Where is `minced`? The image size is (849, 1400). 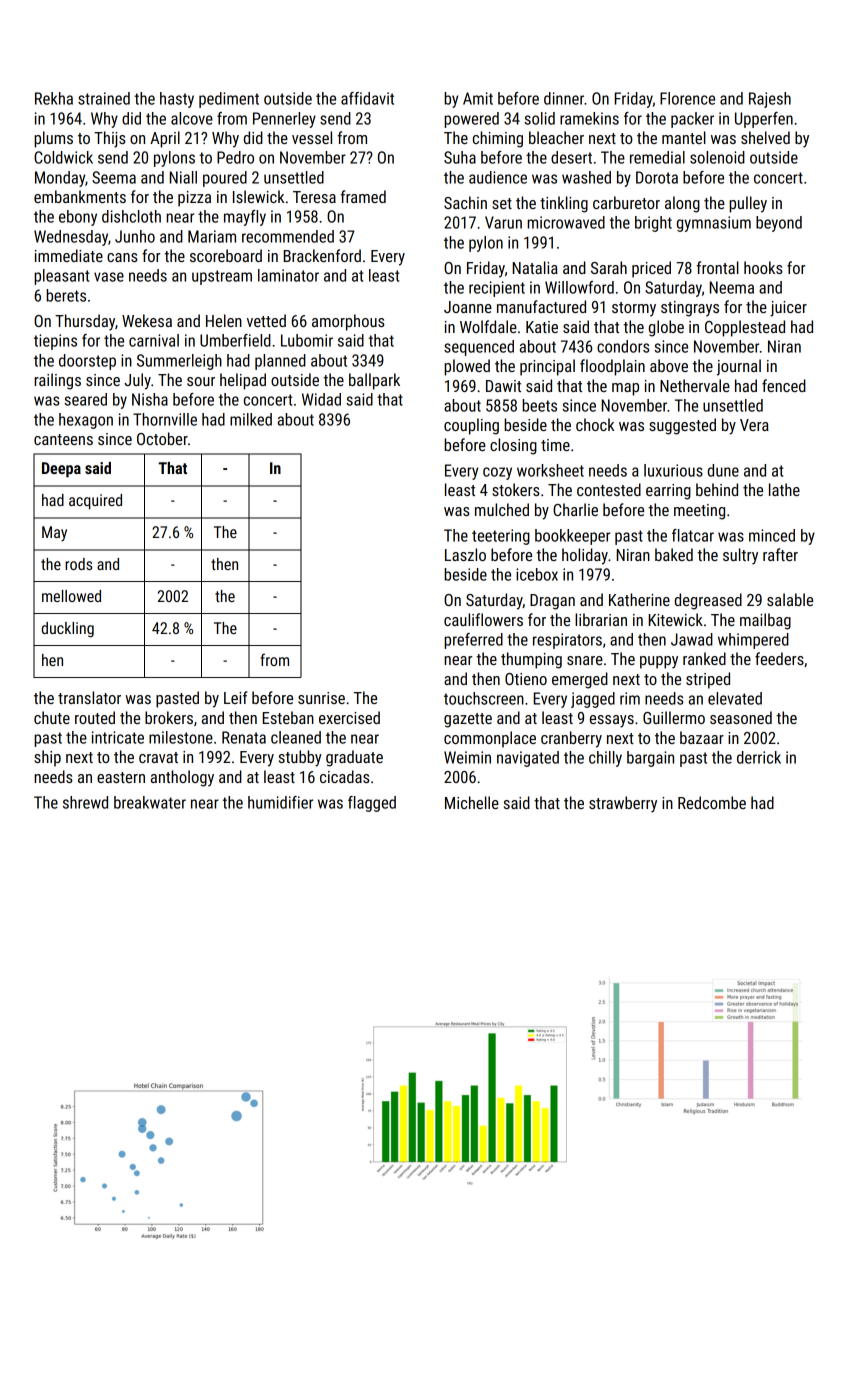 minced is located at coordinates (772, 535).
